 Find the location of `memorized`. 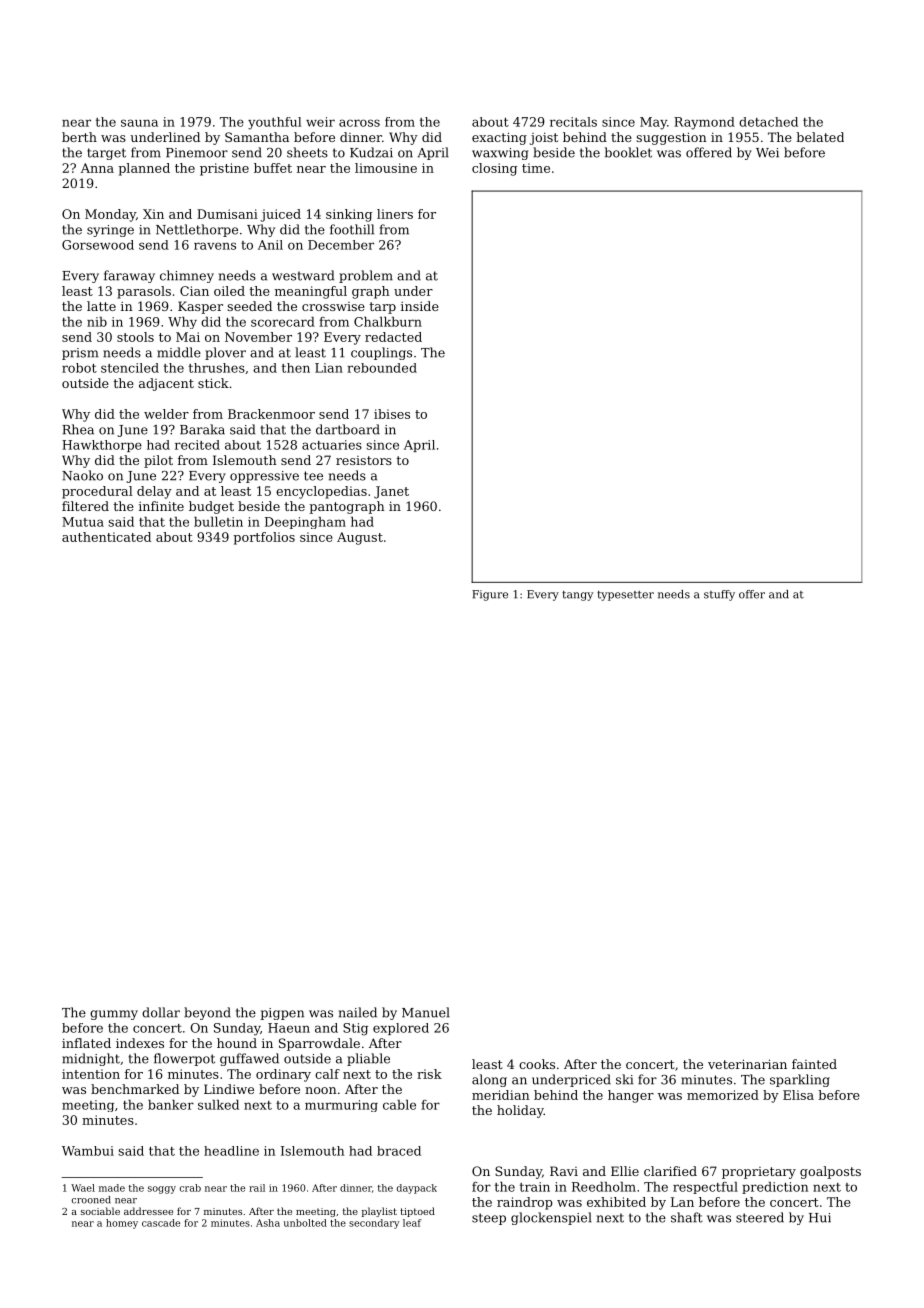

memorized is located at coordinates (723, 1095).
